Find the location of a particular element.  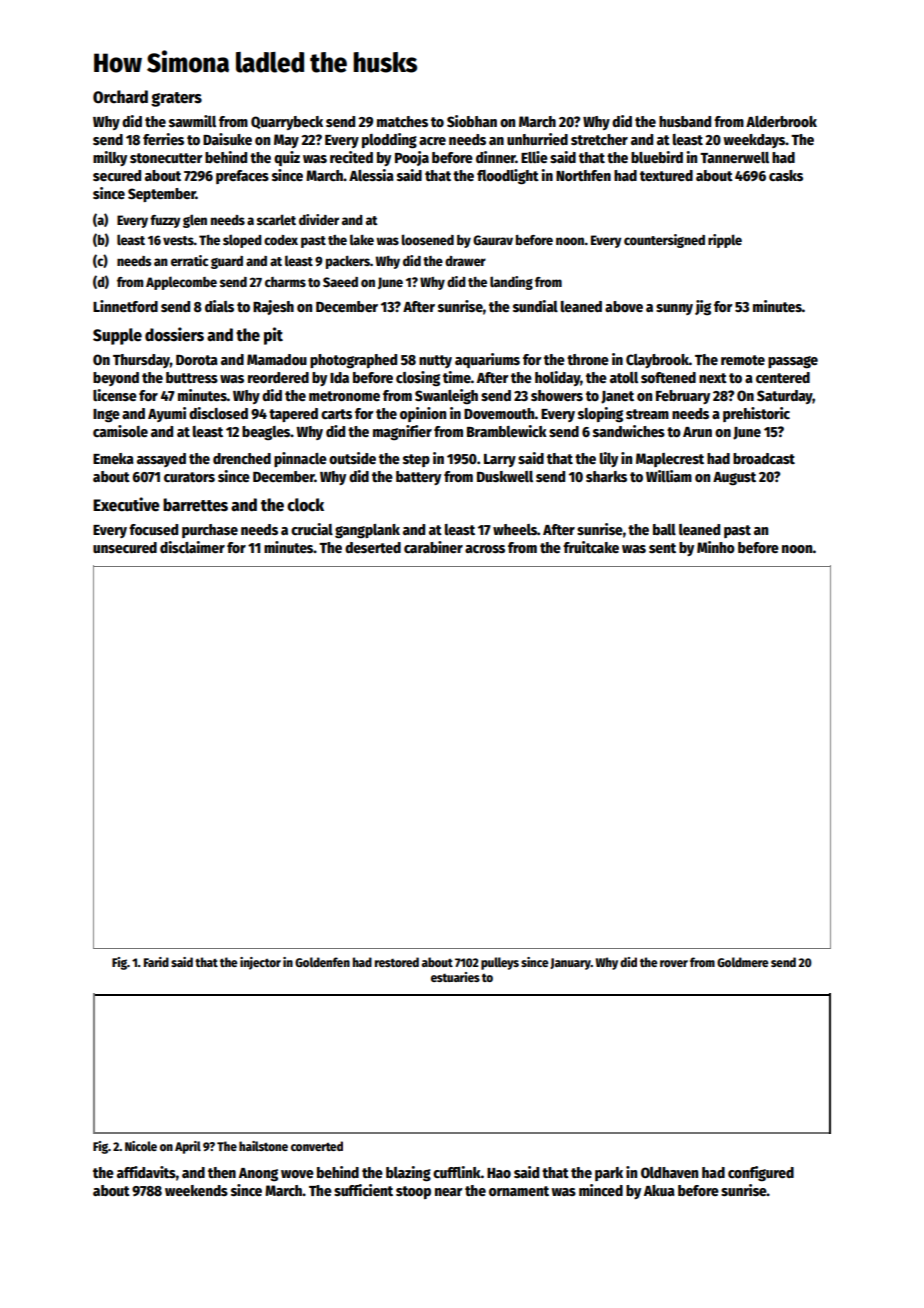

rover is located at coordinates (674, 963).
